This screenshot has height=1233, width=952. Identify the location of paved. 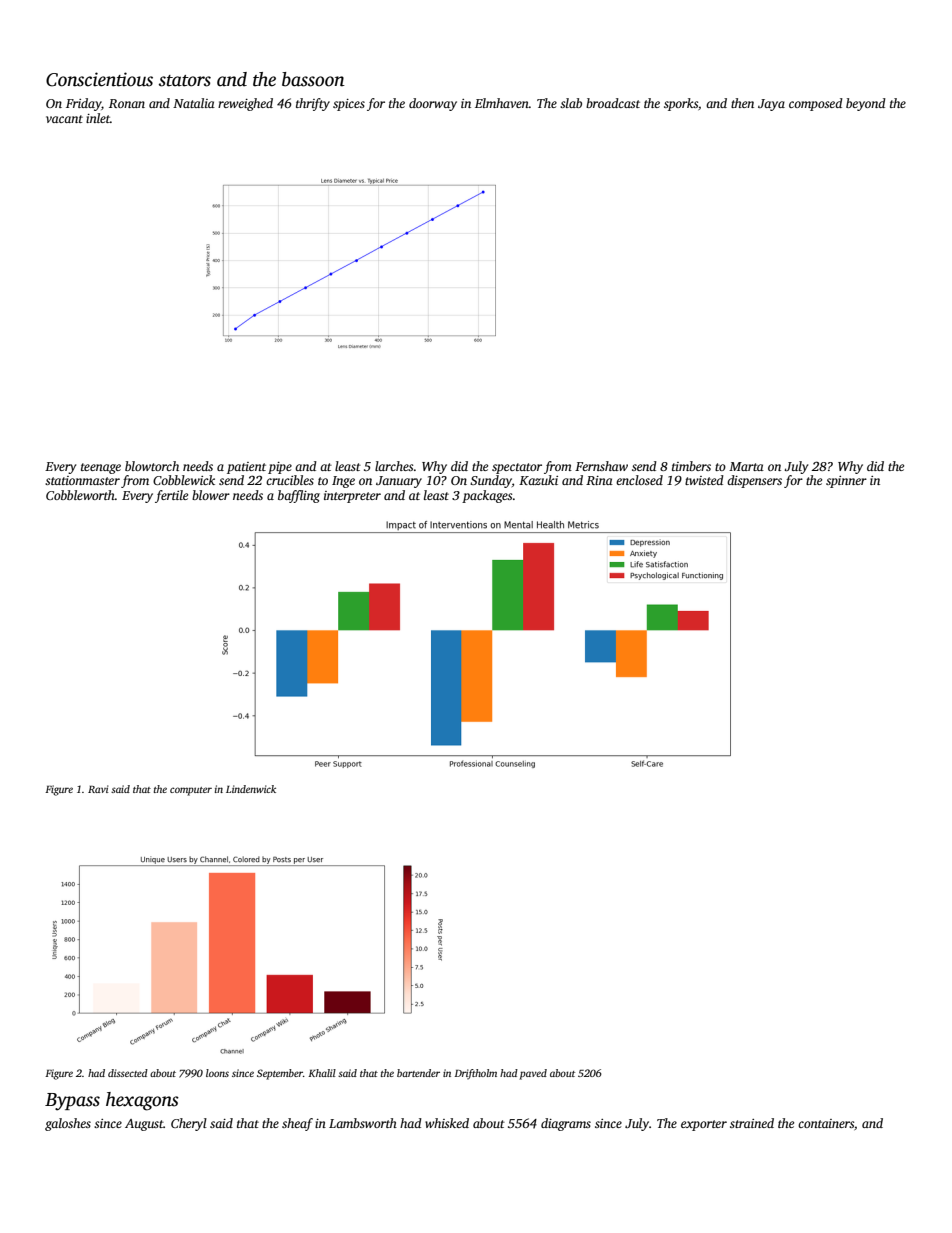
(533, 1074).
